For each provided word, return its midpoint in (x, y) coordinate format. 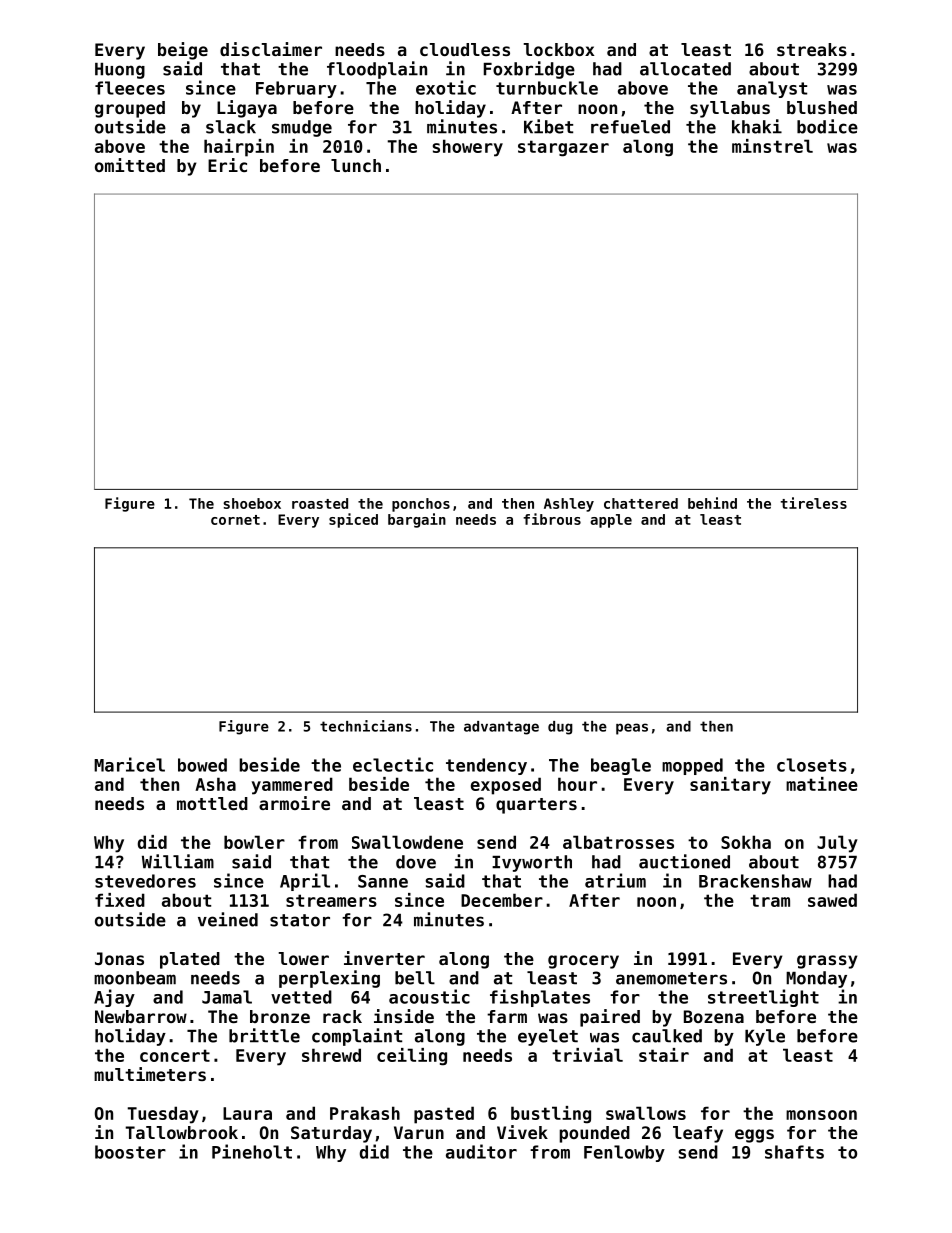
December (502, 900)
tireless (814, 503)
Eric (227, 165)
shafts (794, 1152)
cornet (235, 520)
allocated (685, 69)
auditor (481, 1151)
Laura (247, 1113)
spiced (353, 520)
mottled (212, 803)
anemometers (671, 978)
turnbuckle (547, 88)
